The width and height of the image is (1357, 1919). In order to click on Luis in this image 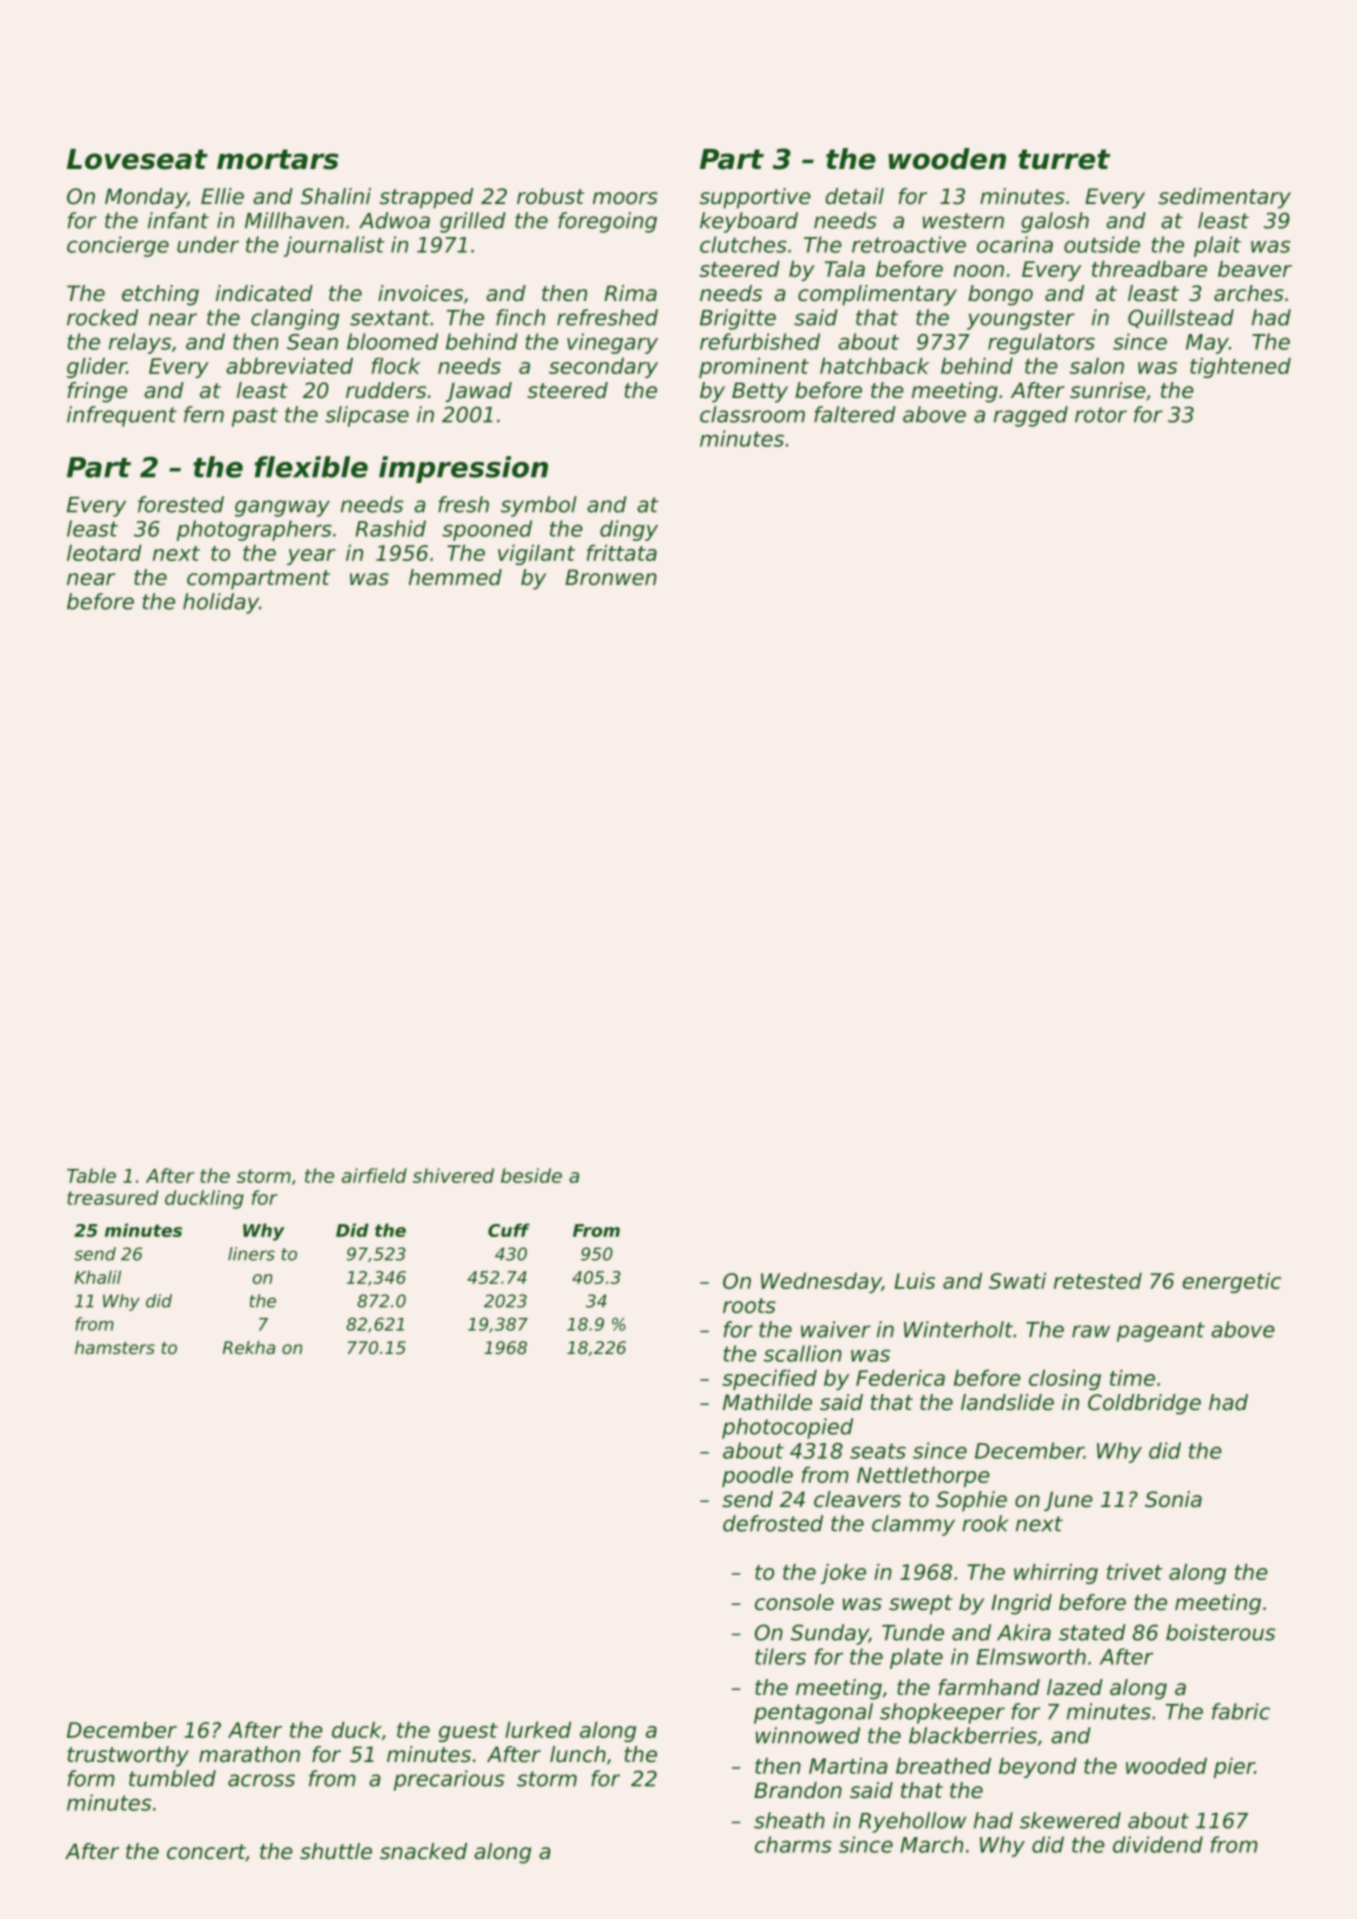, I will do `click(914, 1280)`.
